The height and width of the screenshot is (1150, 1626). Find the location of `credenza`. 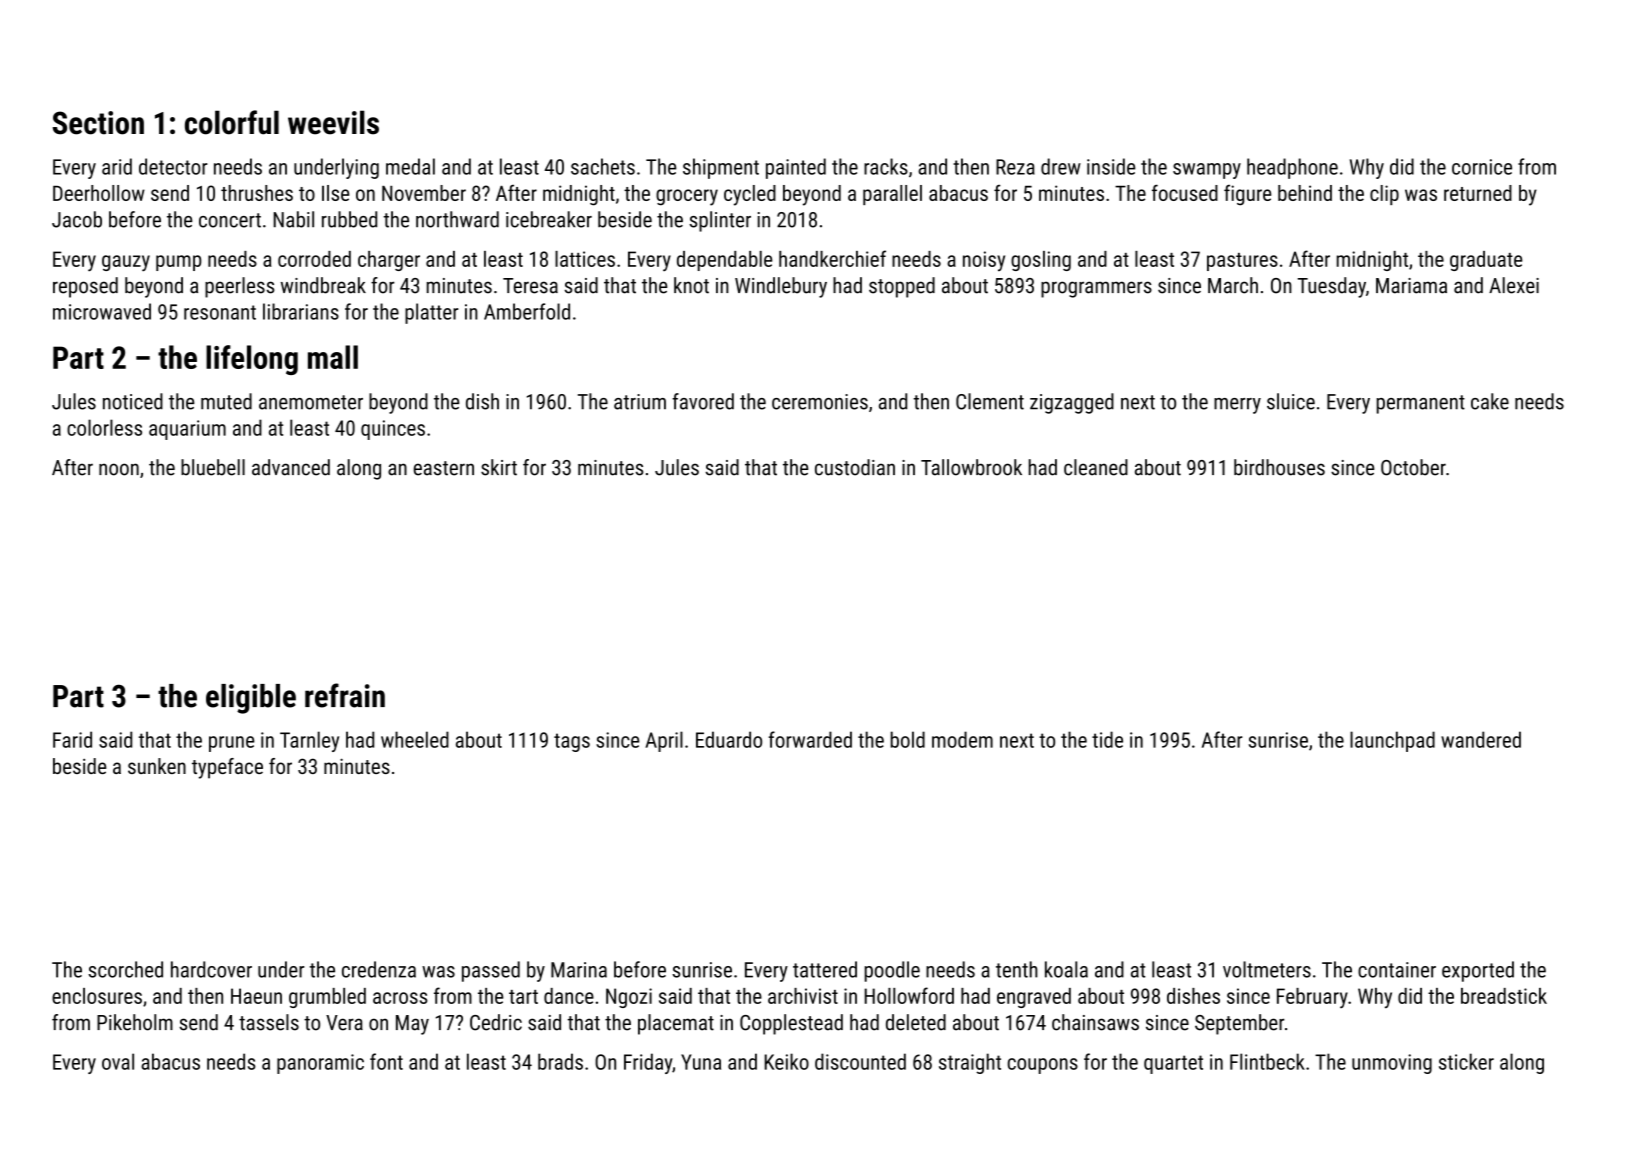

credenza is located at coordinates (379, 969).
